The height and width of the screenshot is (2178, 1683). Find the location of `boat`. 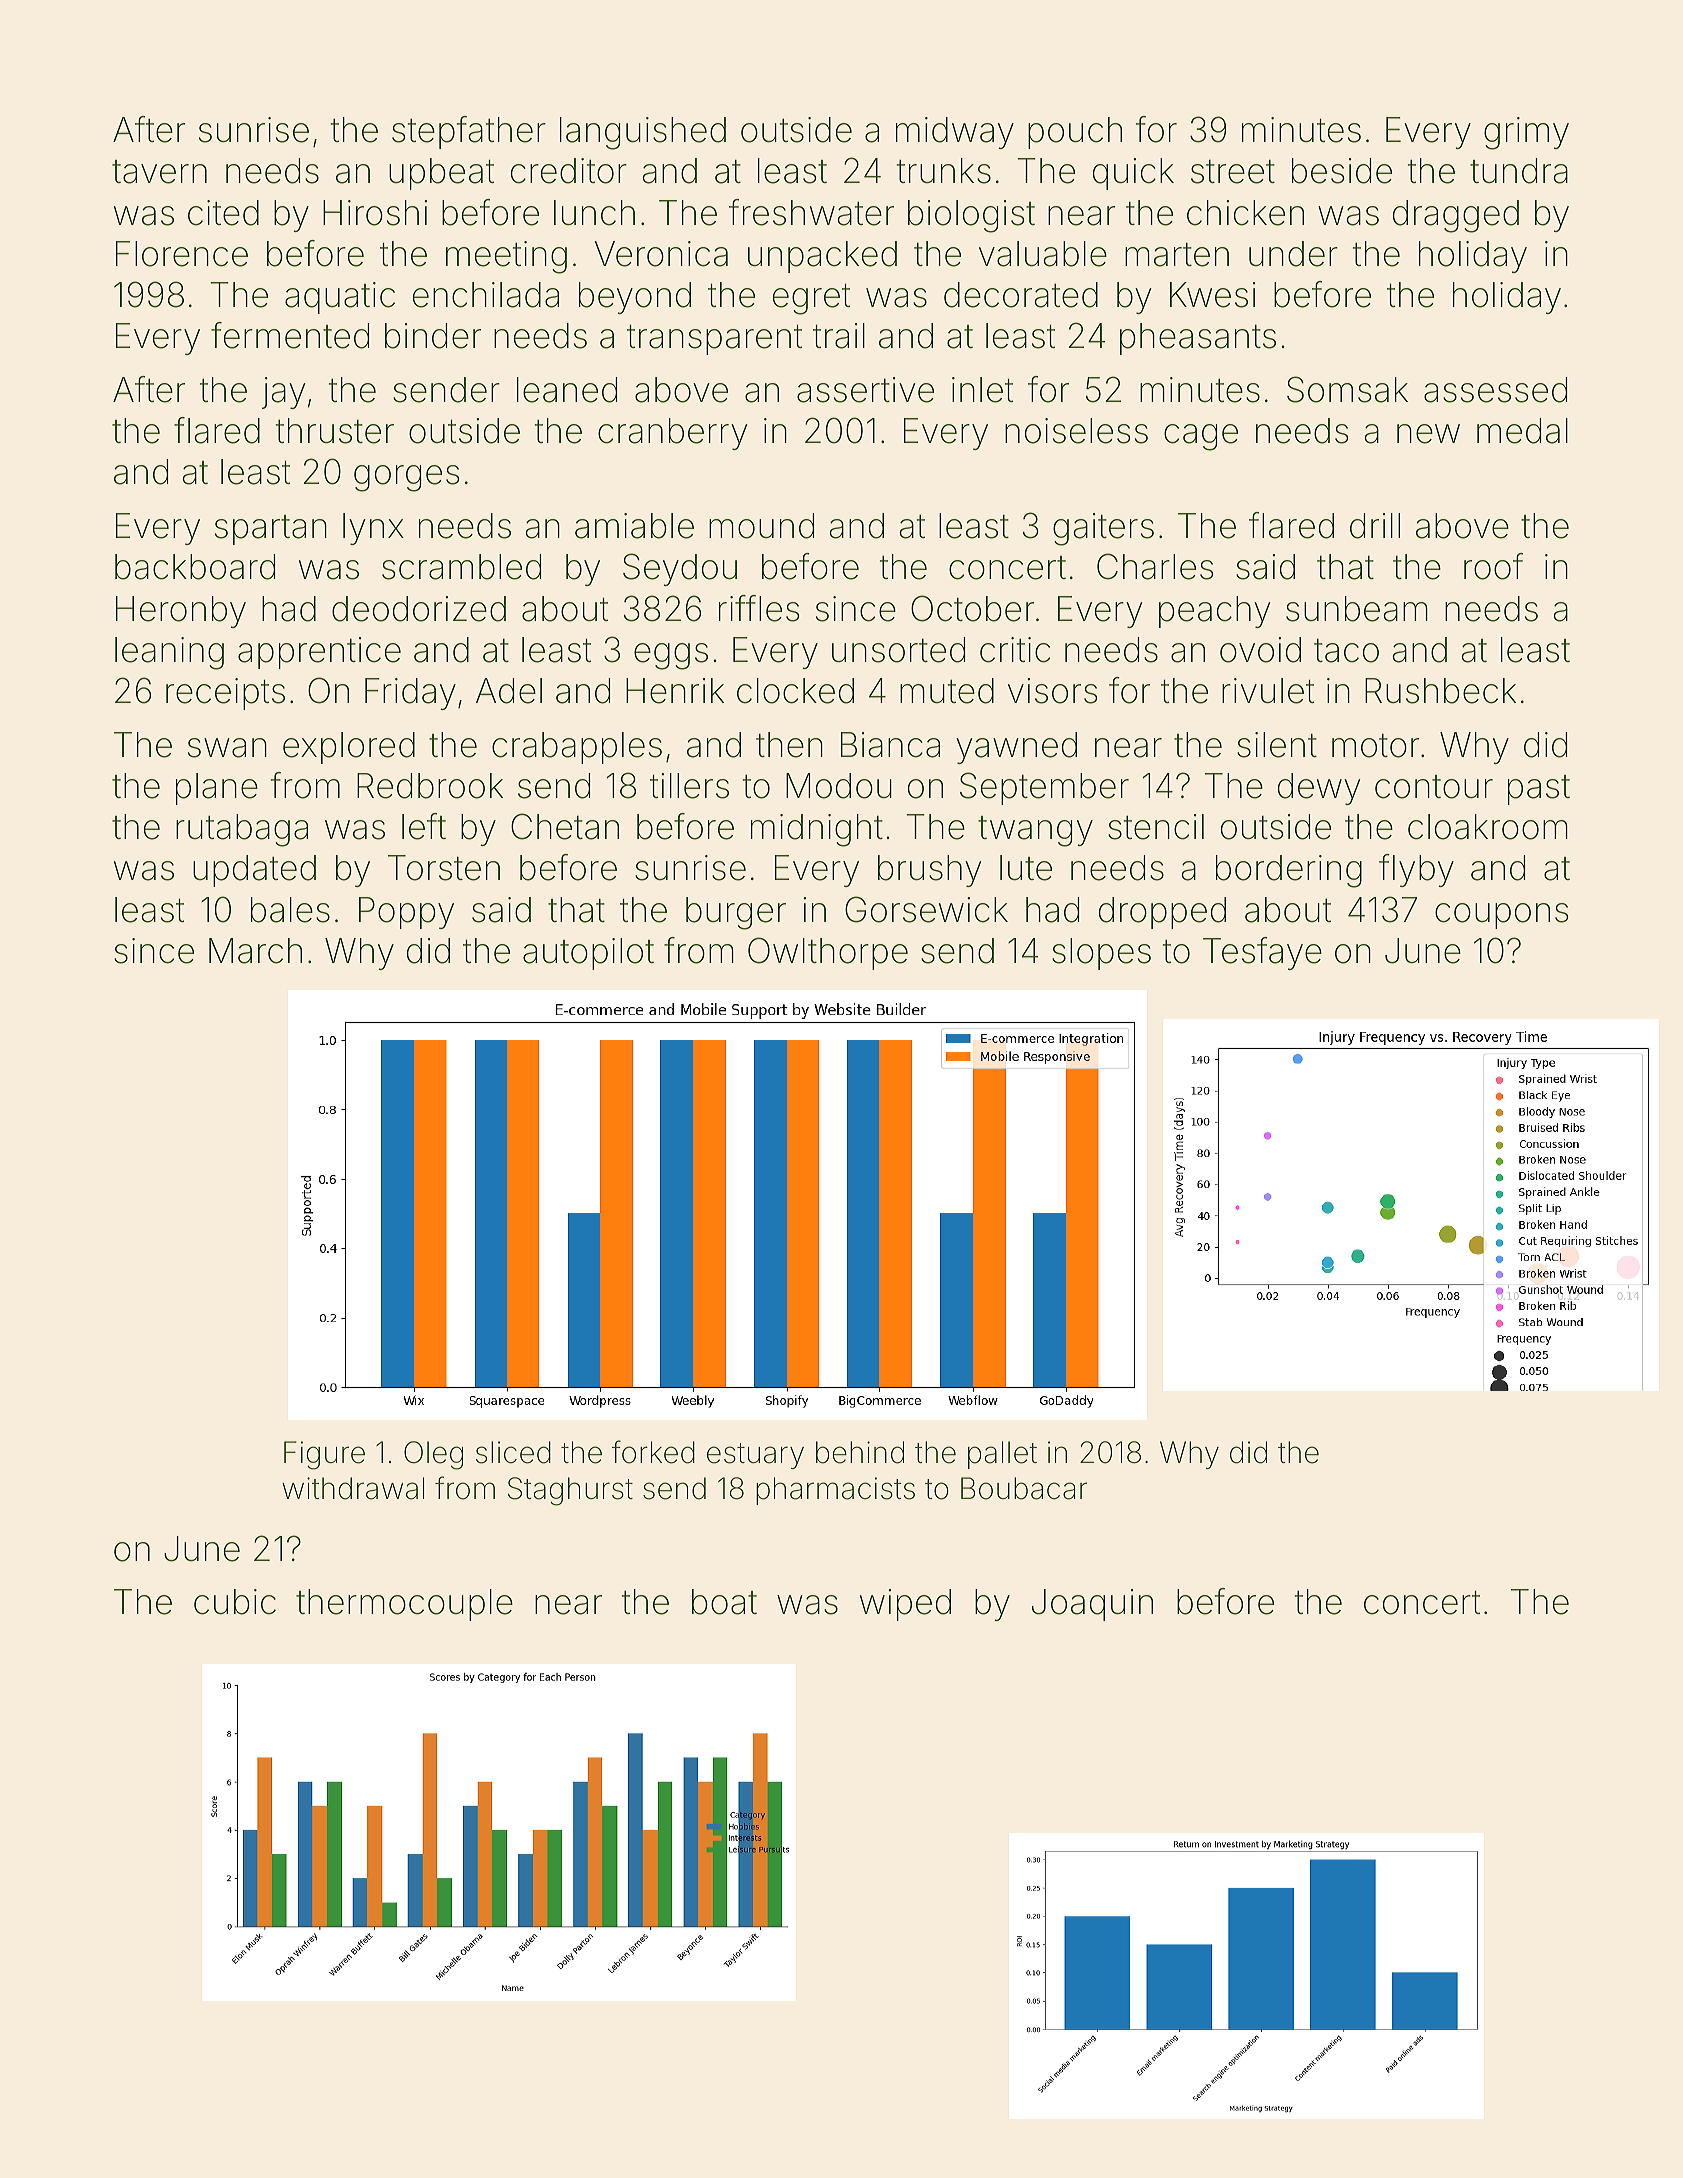

boat is located at coordinates (724, 1602).
